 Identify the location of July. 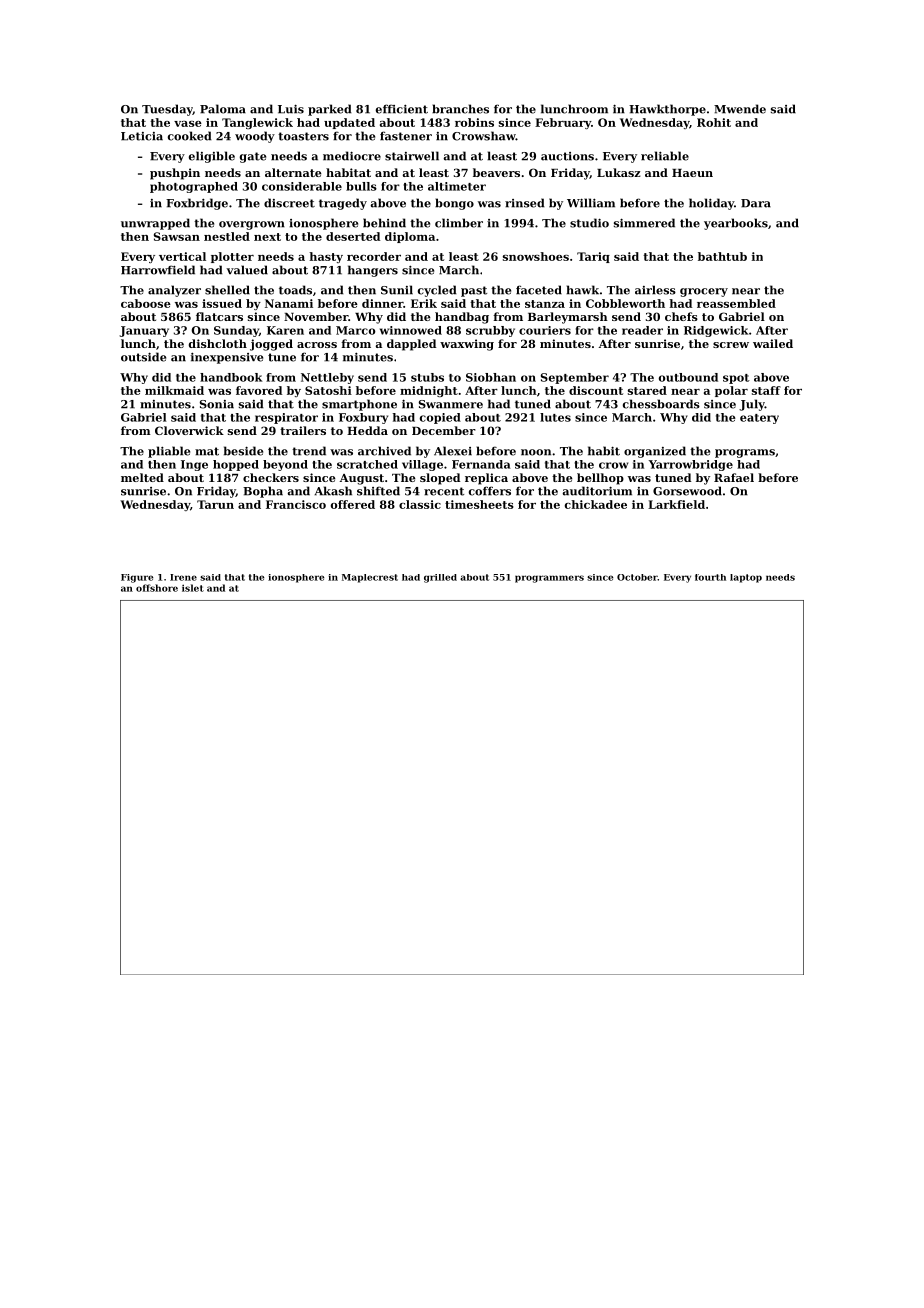
(752, 405).
